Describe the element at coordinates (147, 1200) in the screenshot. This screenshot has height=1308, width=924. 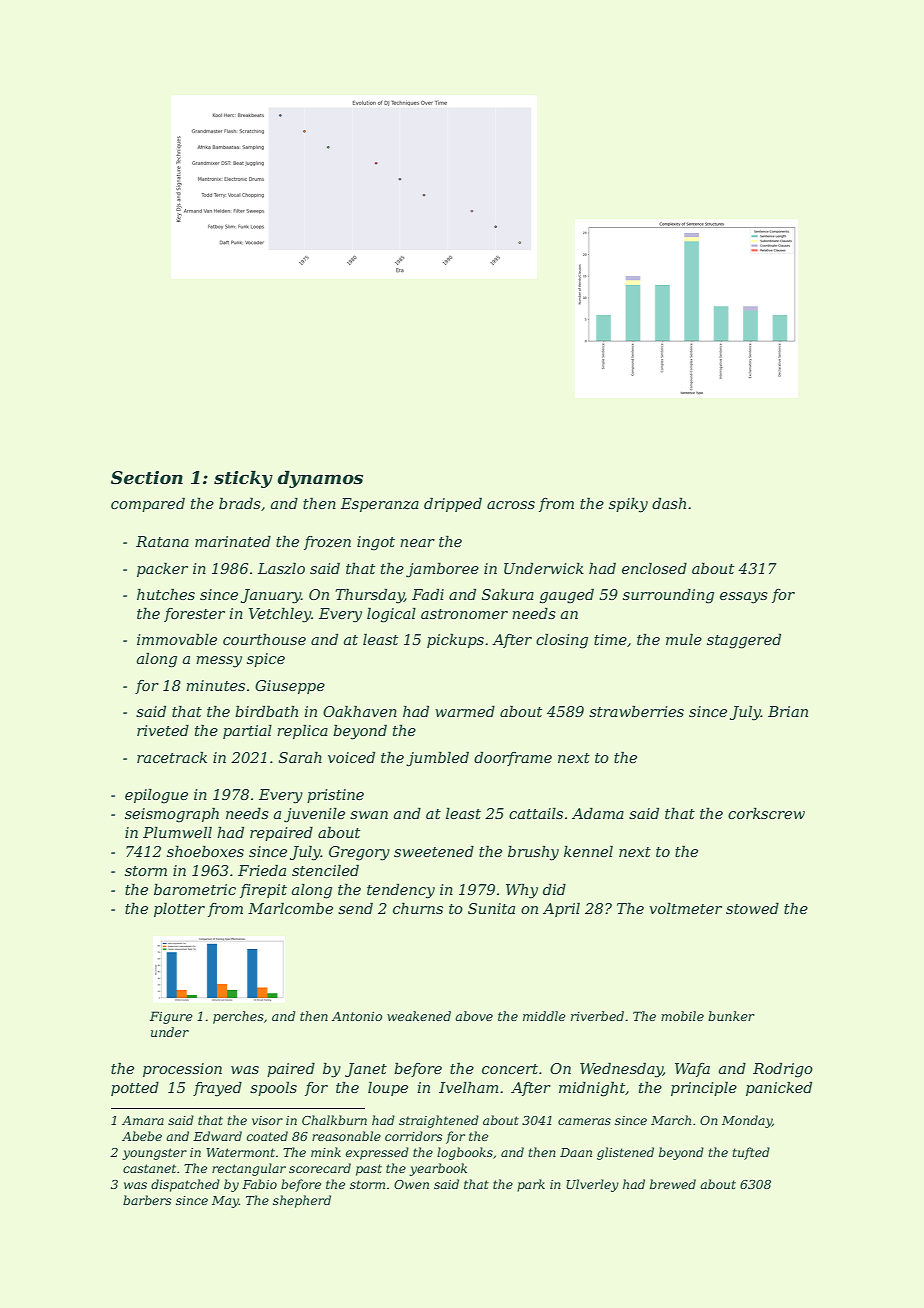
I see `barbers` at that location.
